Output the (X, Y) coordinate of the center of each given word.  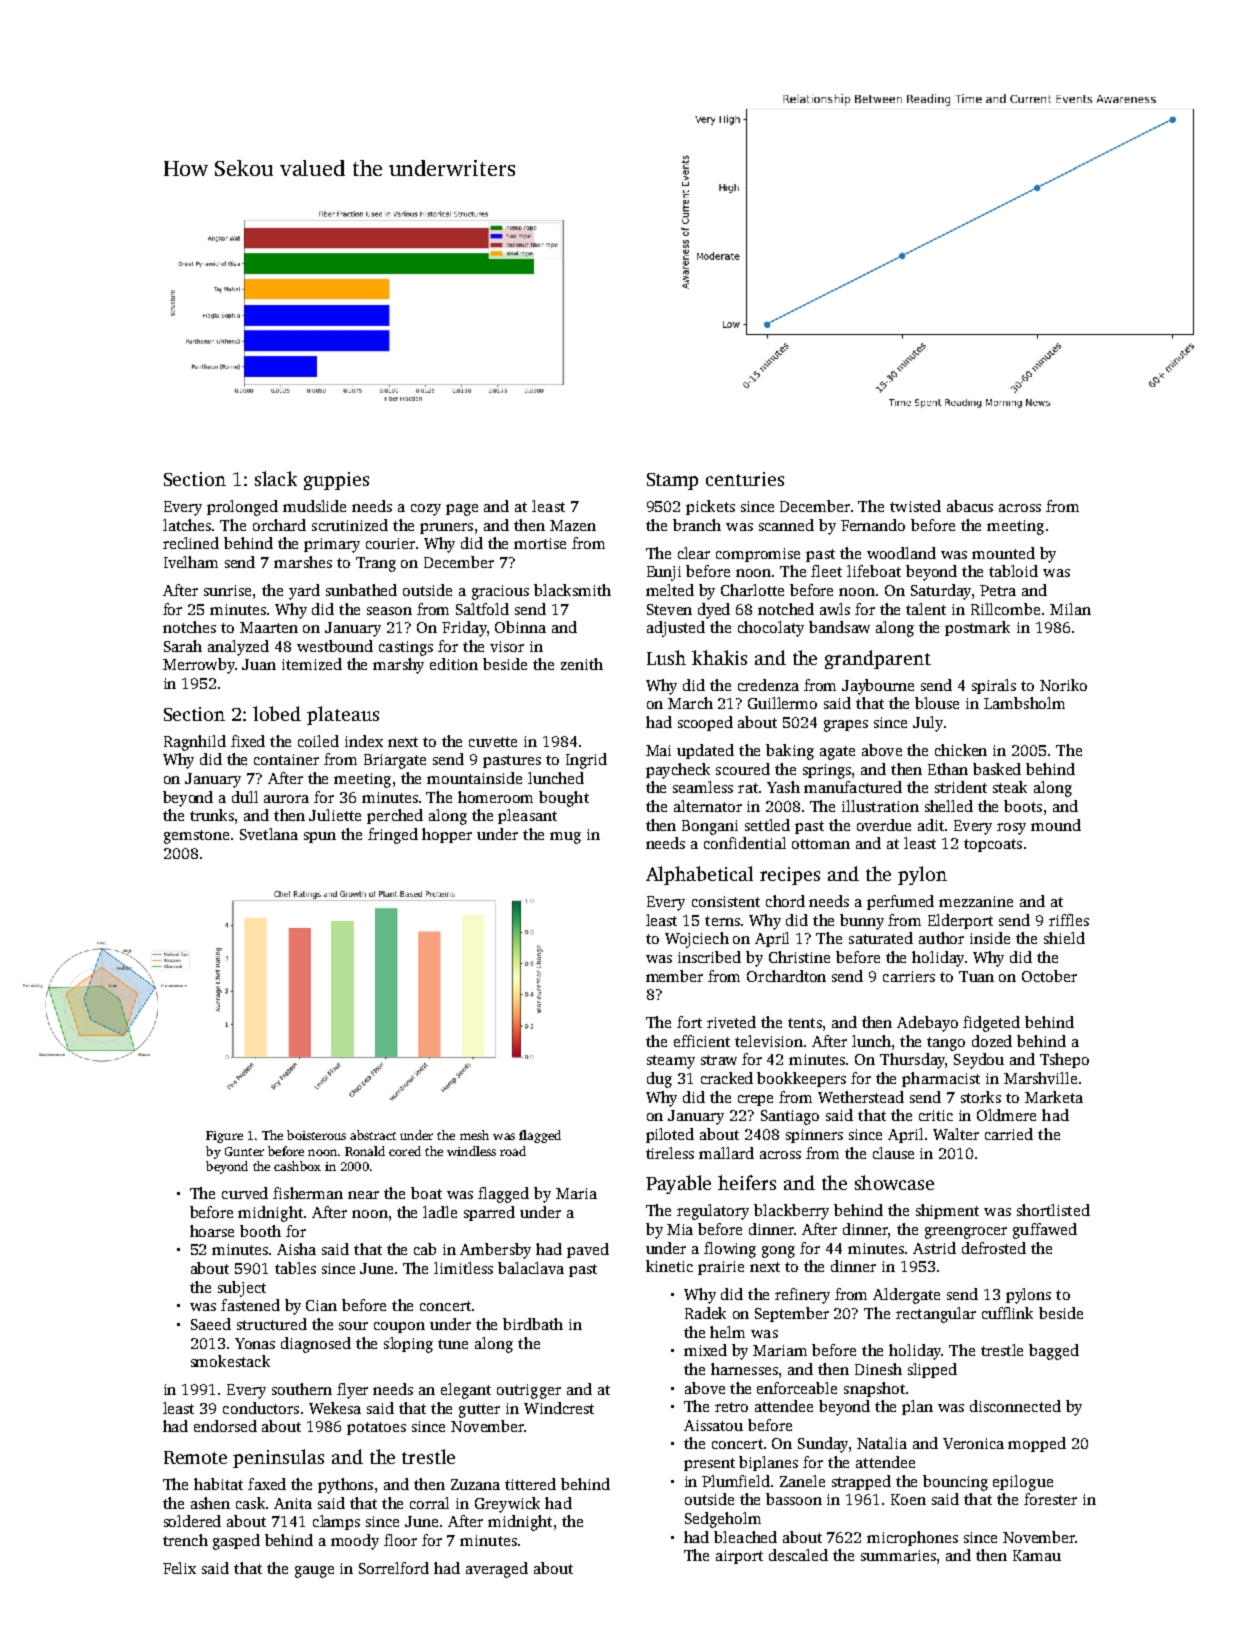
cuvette (493, 742)
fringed (393, 836)
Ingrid (586, 761)
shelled (949, 806)
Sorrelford (394, 1568)
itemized (312, 664)
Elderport (960, 921)
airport (739, 1557)
